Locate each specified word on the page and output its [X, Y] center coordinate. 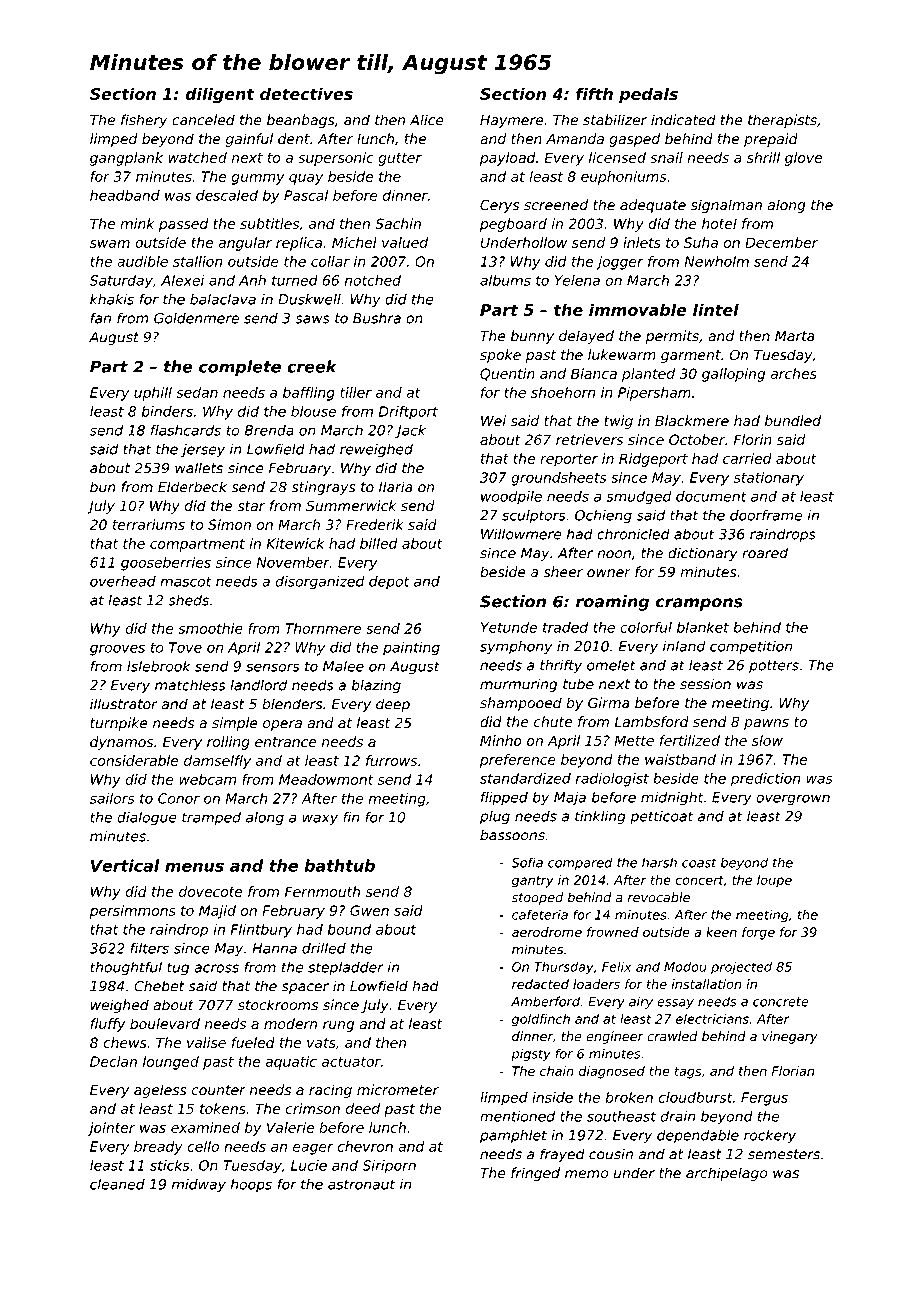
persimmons [133, 912]
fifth [594, 93]
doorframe [766, 515]
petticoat [661, 817]
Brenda [269, 430]
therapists [782, 121]
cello [203, 1146]
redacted [540, 984]
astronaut [361, 1184]
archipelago [726, 1174]
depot [389, 583]
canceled [203, 120]
